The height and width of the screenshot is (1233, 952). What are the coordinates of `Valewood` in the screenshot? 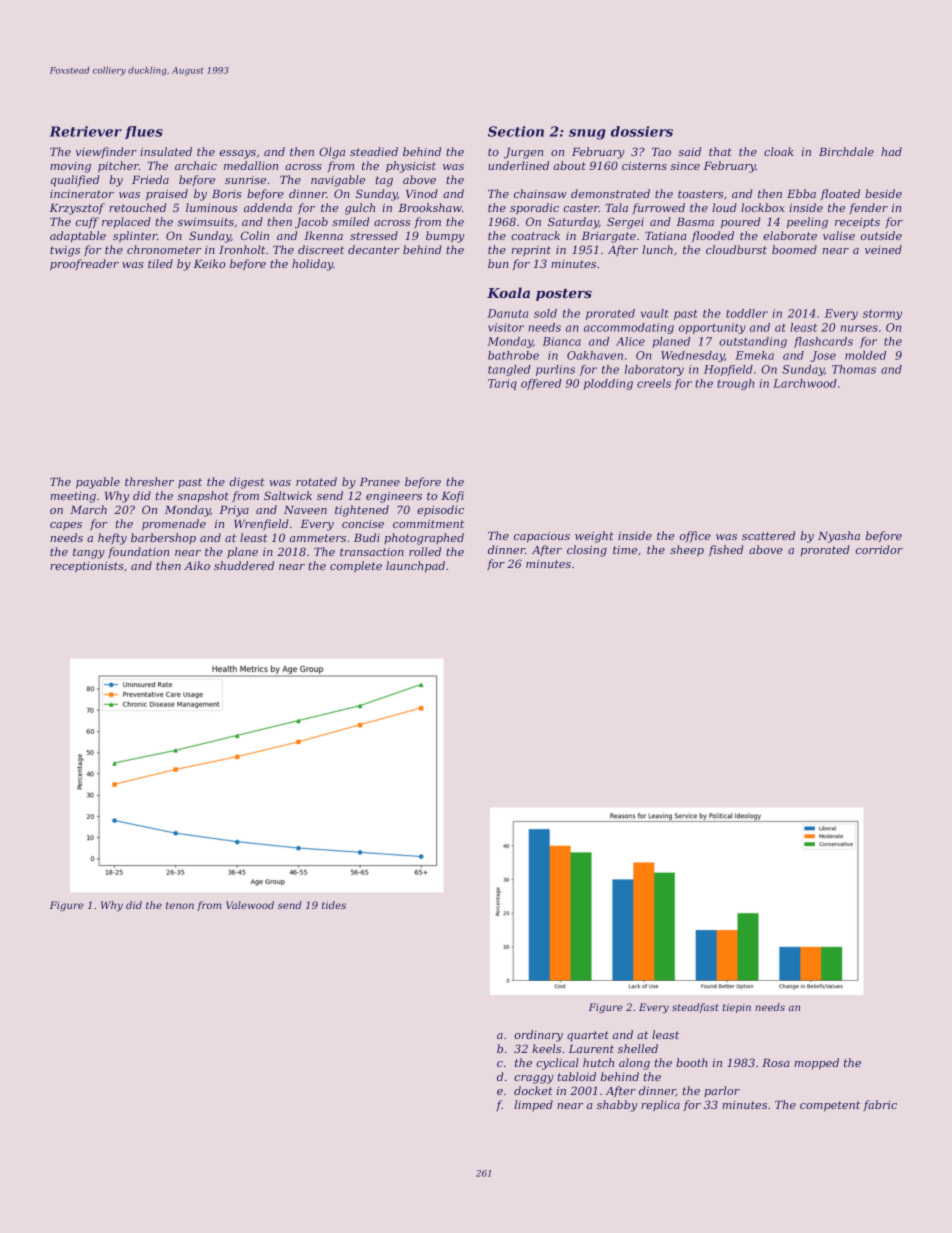 It's located at (250, 905).
